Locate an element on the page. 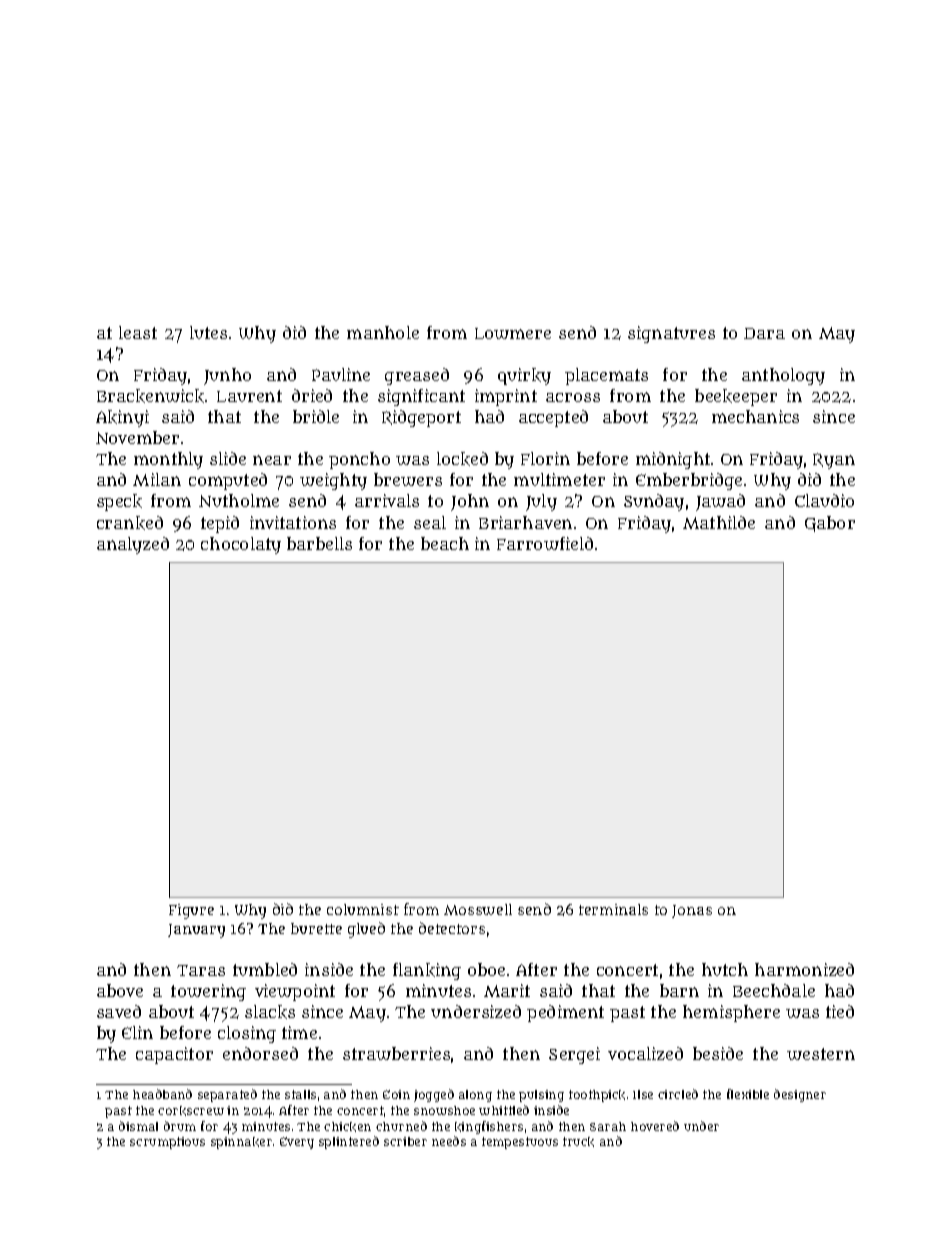 This page has width=952, height=1233. Jonas is located at coordinates (692, 911).
